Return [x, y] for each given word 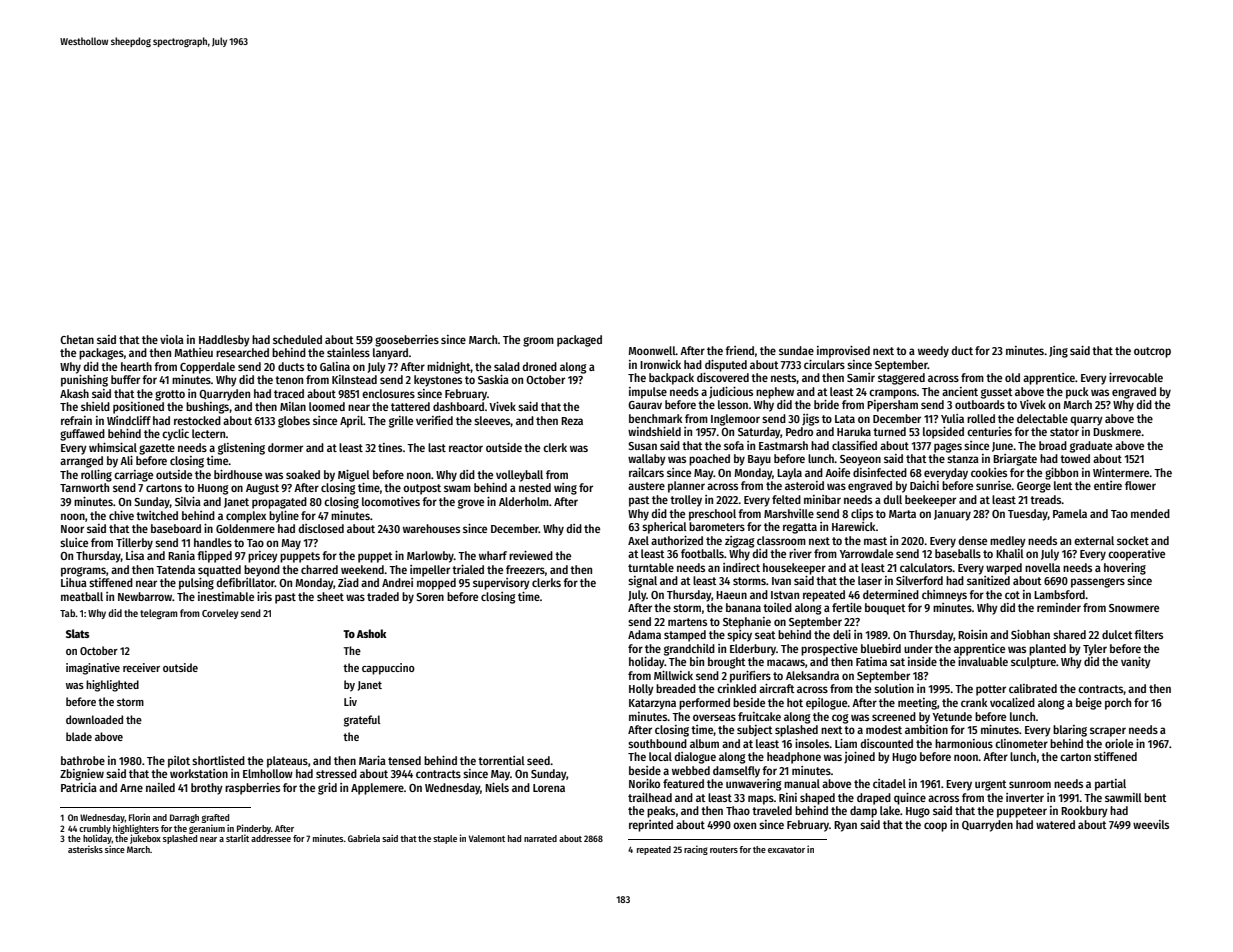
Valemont [487, 838]
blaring [1070, 731]
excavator [786, 850]
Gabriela [364, 838]
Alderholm [524, 501]
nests [784, 379]
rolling [96, 476]
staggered [901, 379]
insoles [812, 743]
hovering [1125, 569]
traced [289, 393]
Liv [350, 701]
